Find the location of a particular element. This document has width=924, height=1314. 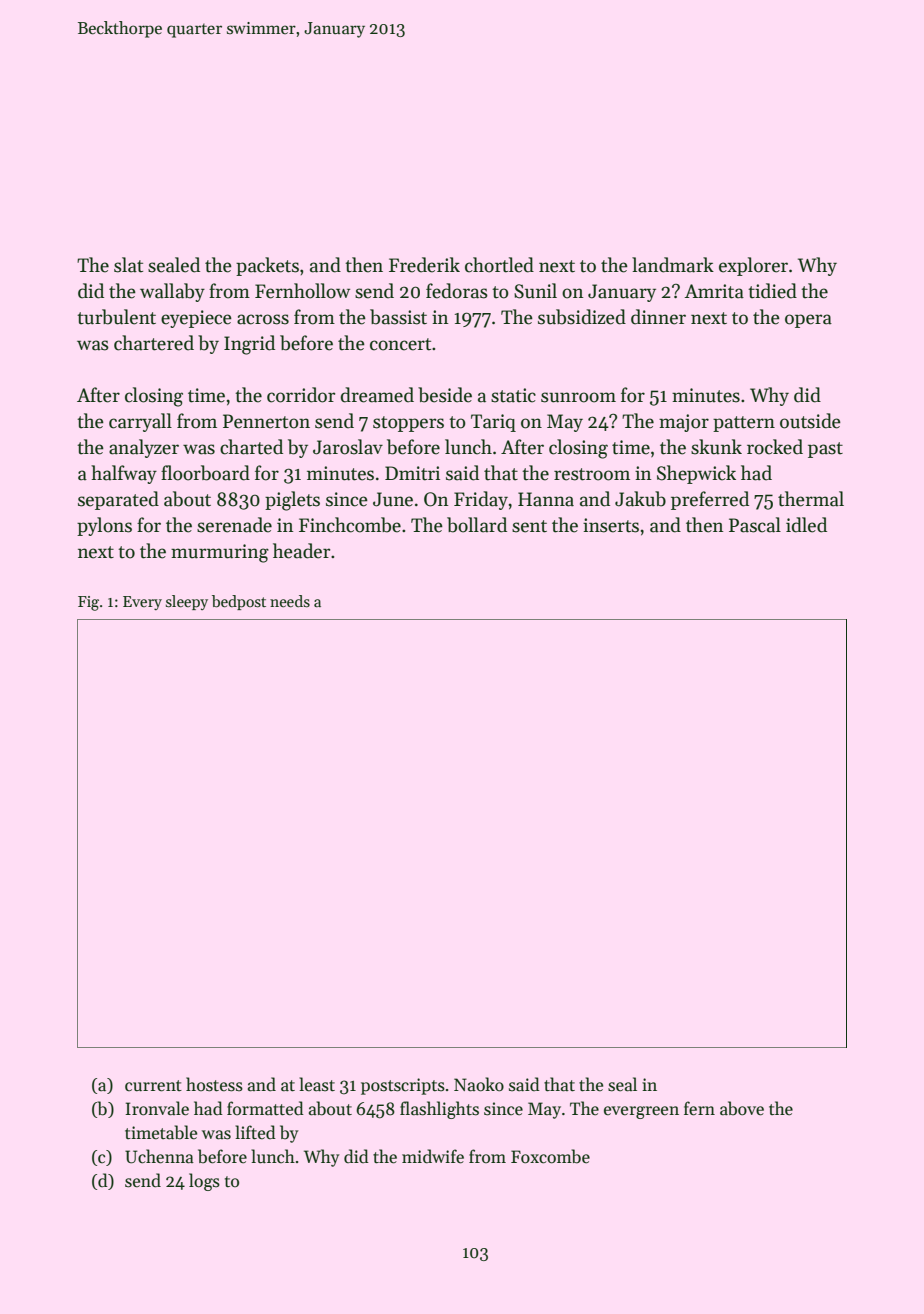

opera is located at coordinates (808, 321).
